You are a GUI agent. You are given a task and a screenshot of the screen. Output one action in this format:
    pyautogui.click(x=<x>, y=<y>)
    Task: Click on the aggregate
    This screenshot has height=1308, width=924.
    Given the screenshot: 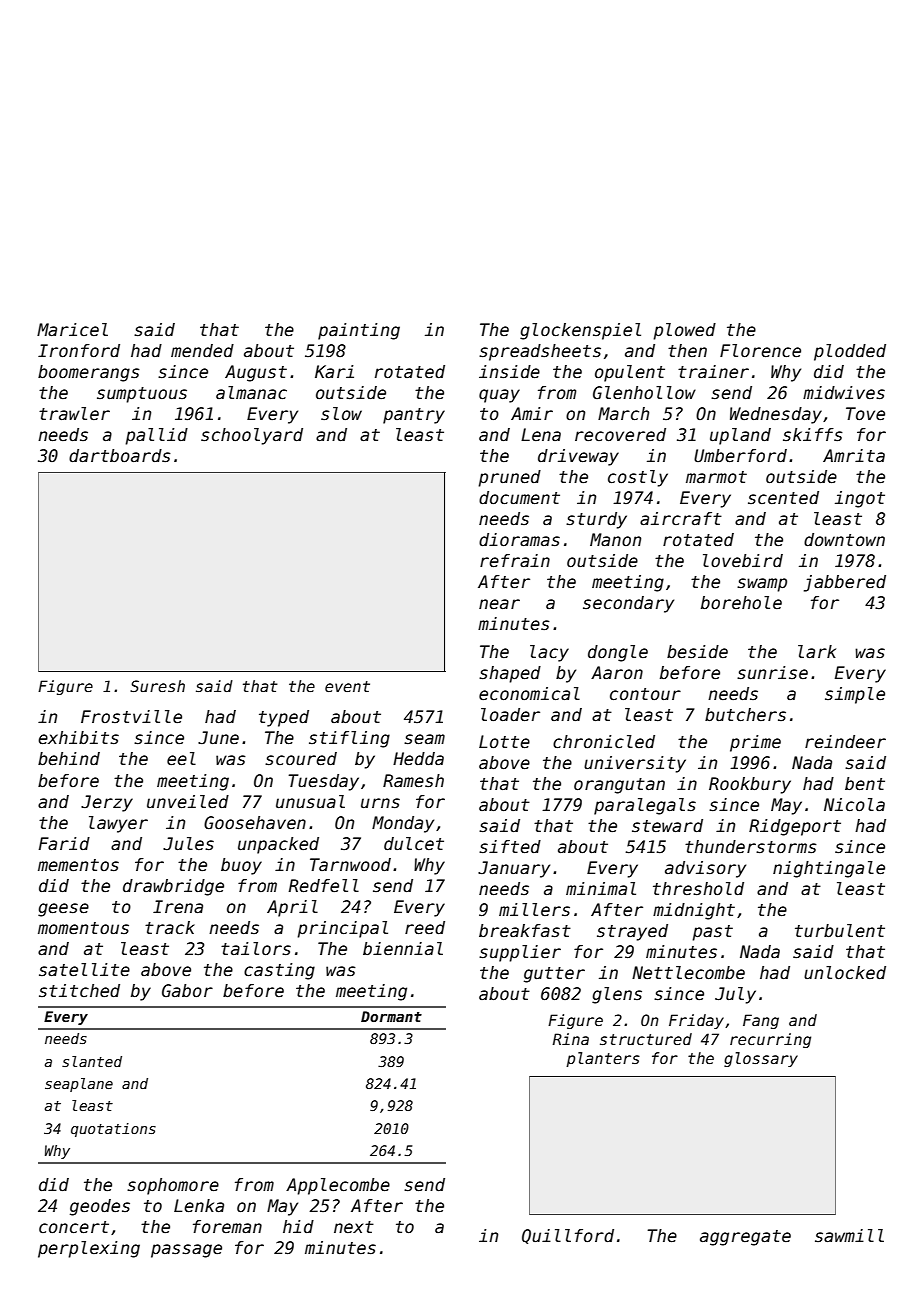 What is the action you would take?
    pyautogui.click(x=745, y=1238)
